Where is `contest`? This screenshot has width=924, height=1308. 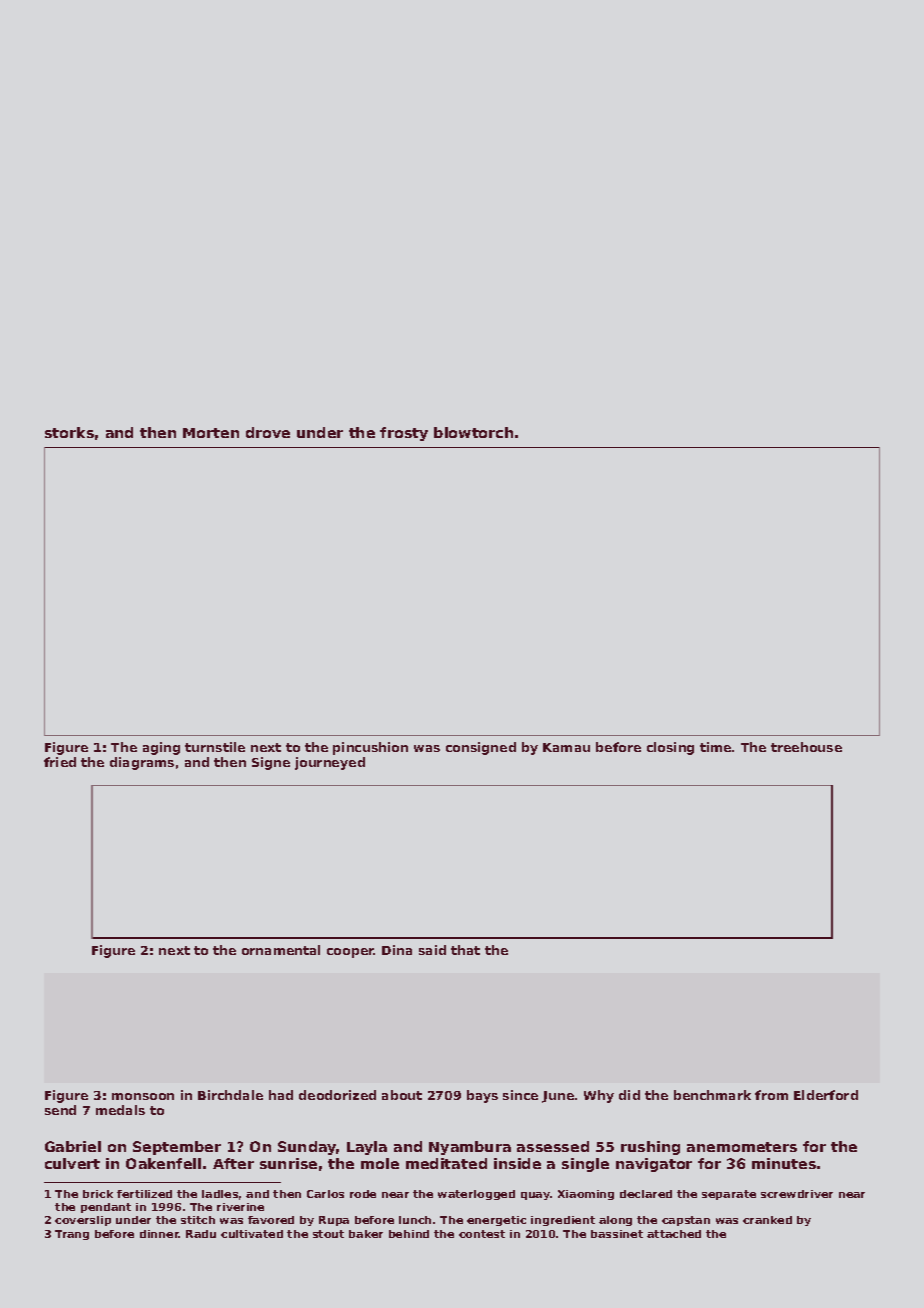 contest is located at coordinates (482, 1234).
